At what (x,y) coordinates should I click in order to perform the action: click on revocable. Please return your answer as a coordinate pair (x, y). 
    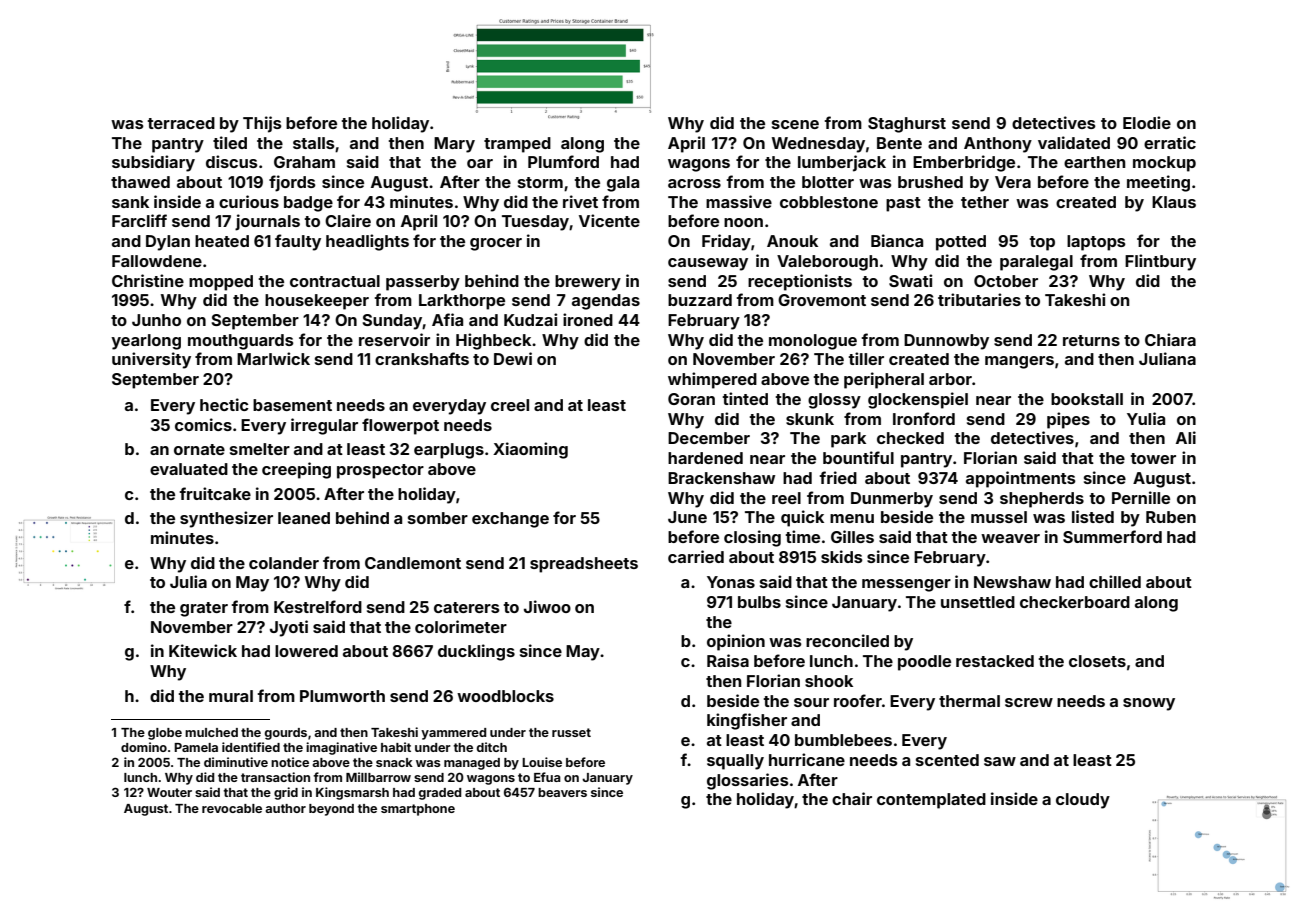
    Looking at the image, I should click on (232, 808).
